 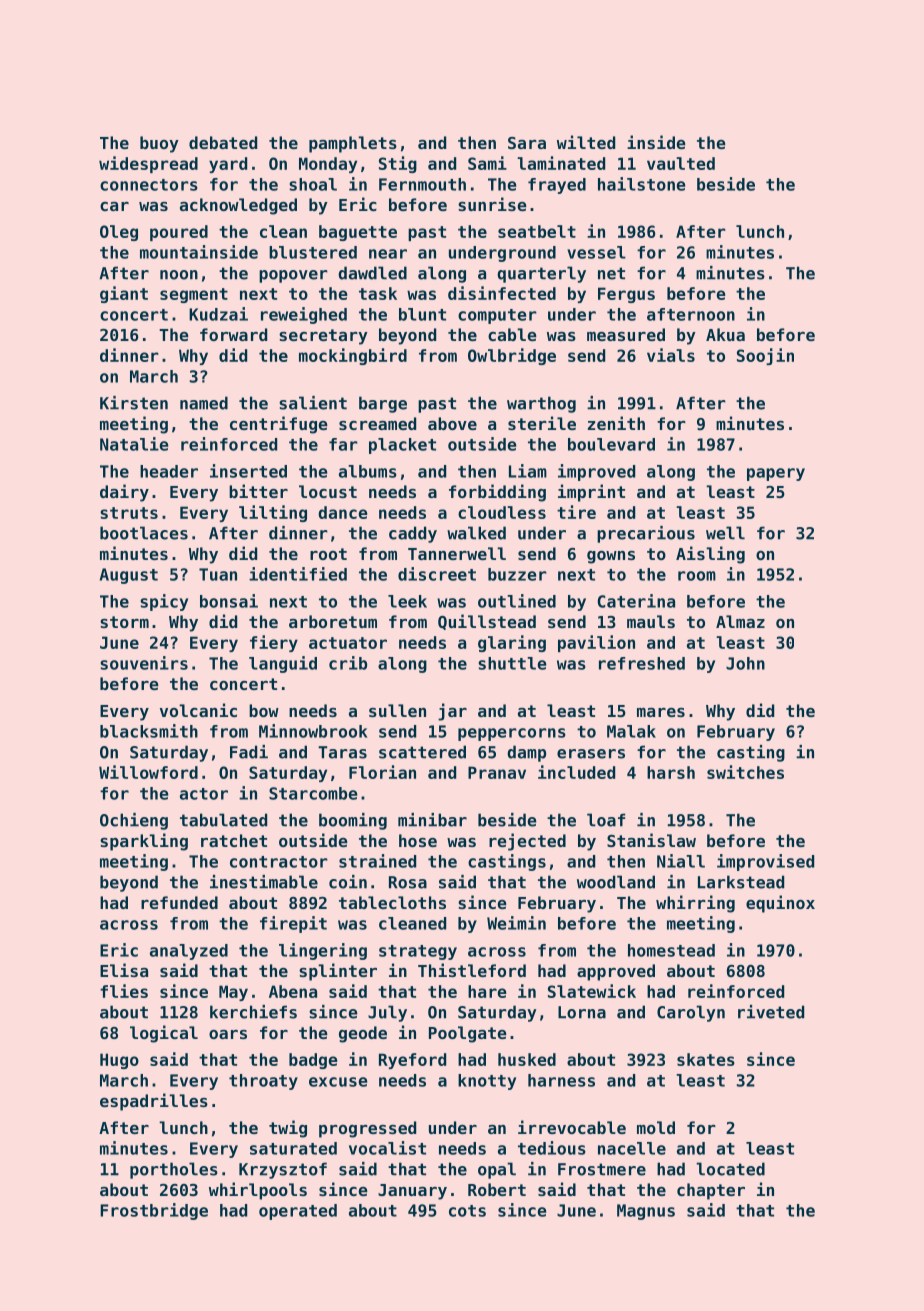 I want to click on operated, so click(x=298, y=1212).
